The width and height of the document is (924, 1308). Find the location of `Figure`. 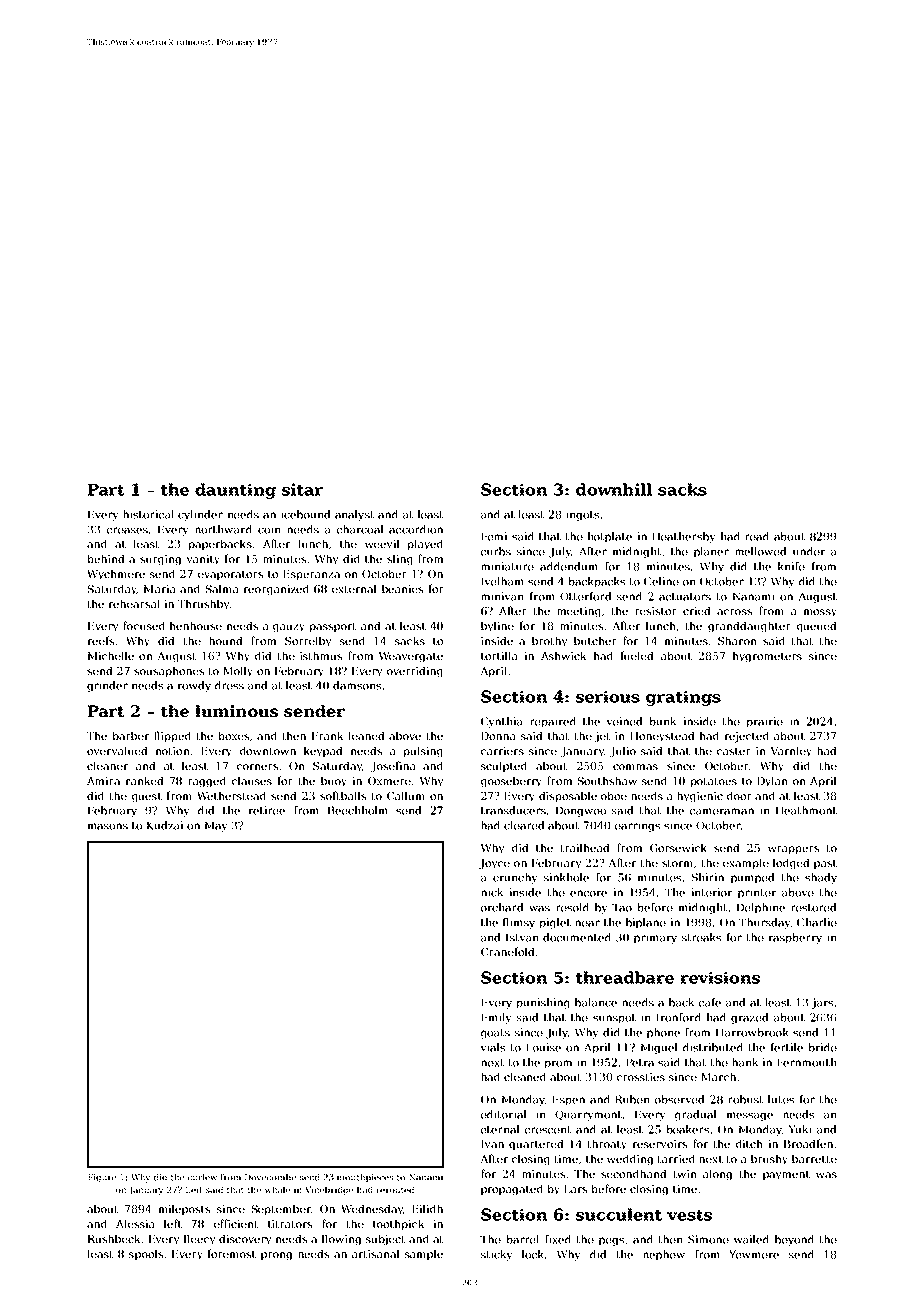

Figure is located at coordinates (102, 1178).
